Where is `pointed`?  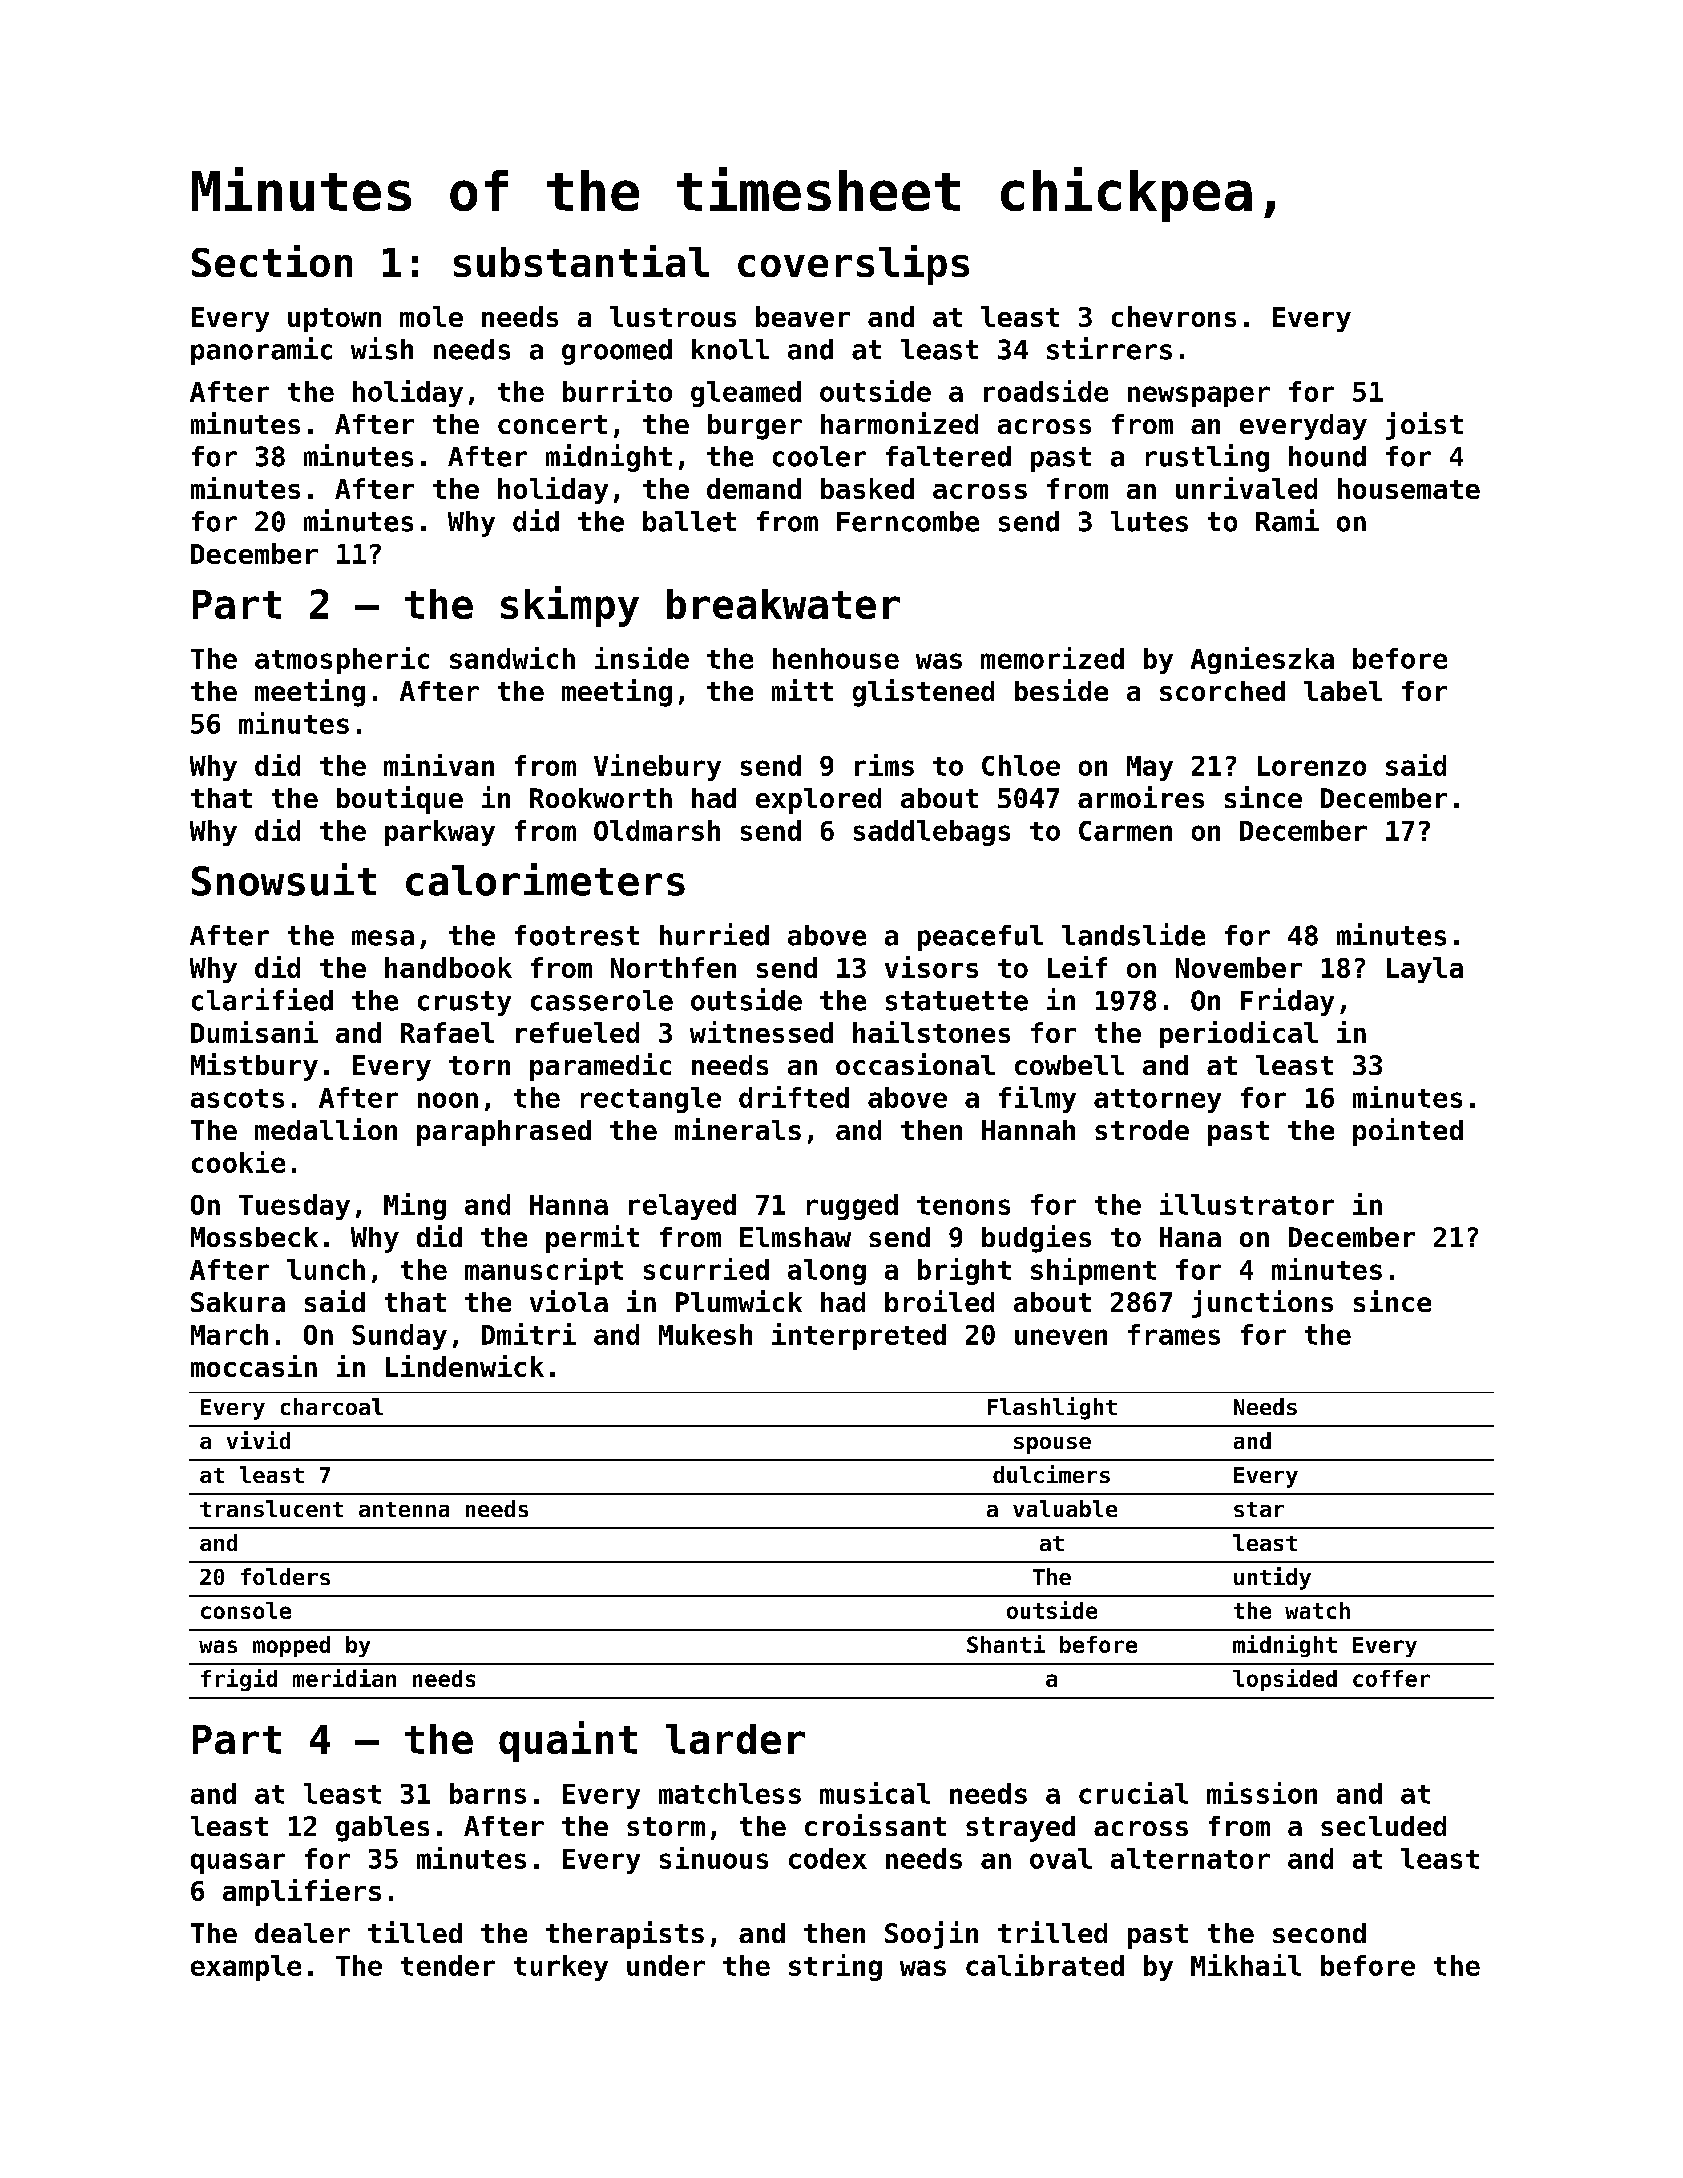
pointed is located at coordinates (1408, 1132).
